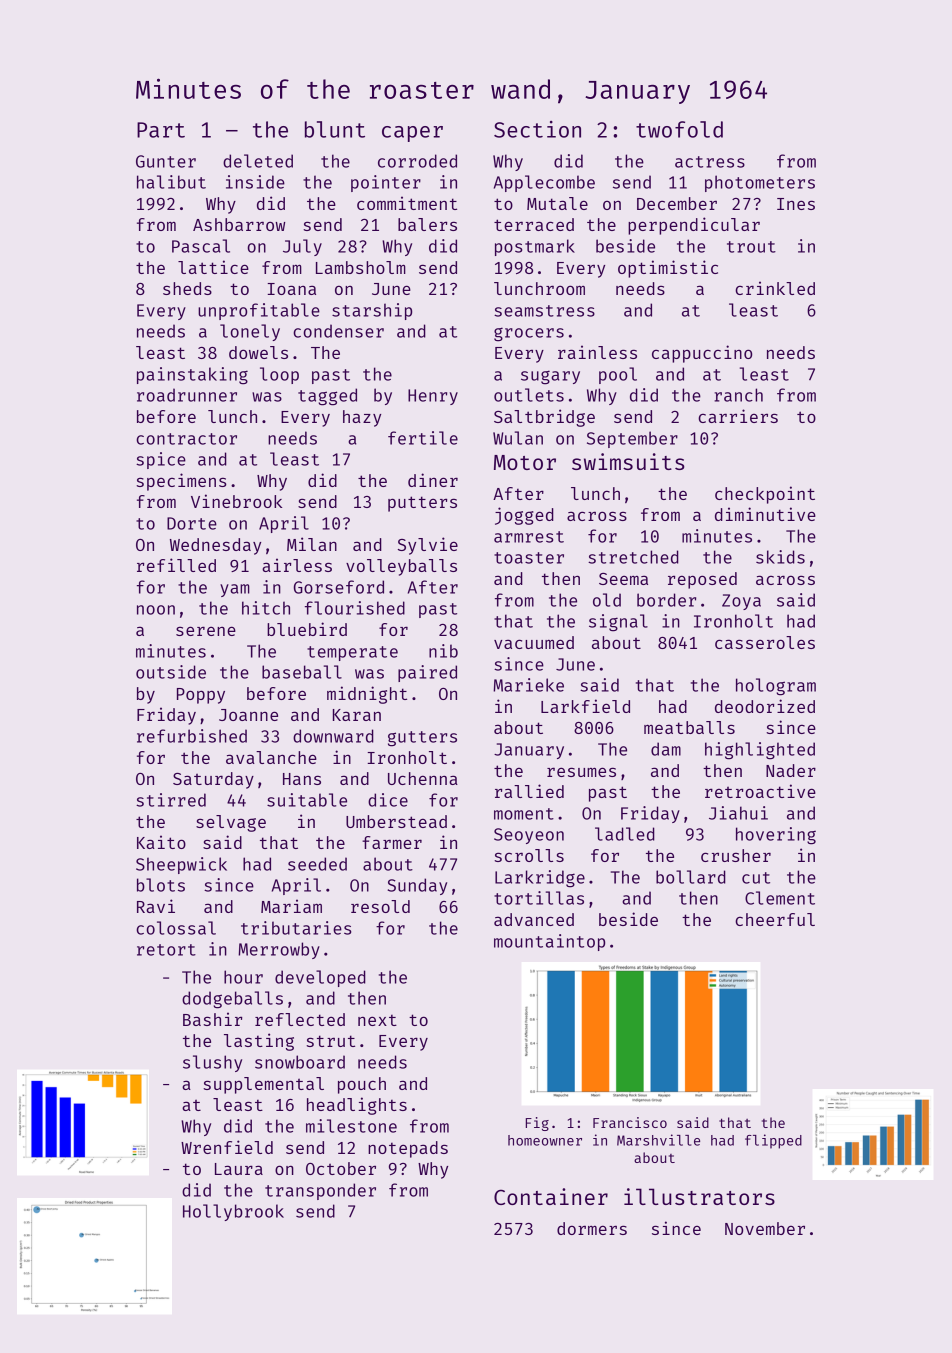  Describe the element at coordinates (335, 129) in the page. I see `blunt` at that location.
